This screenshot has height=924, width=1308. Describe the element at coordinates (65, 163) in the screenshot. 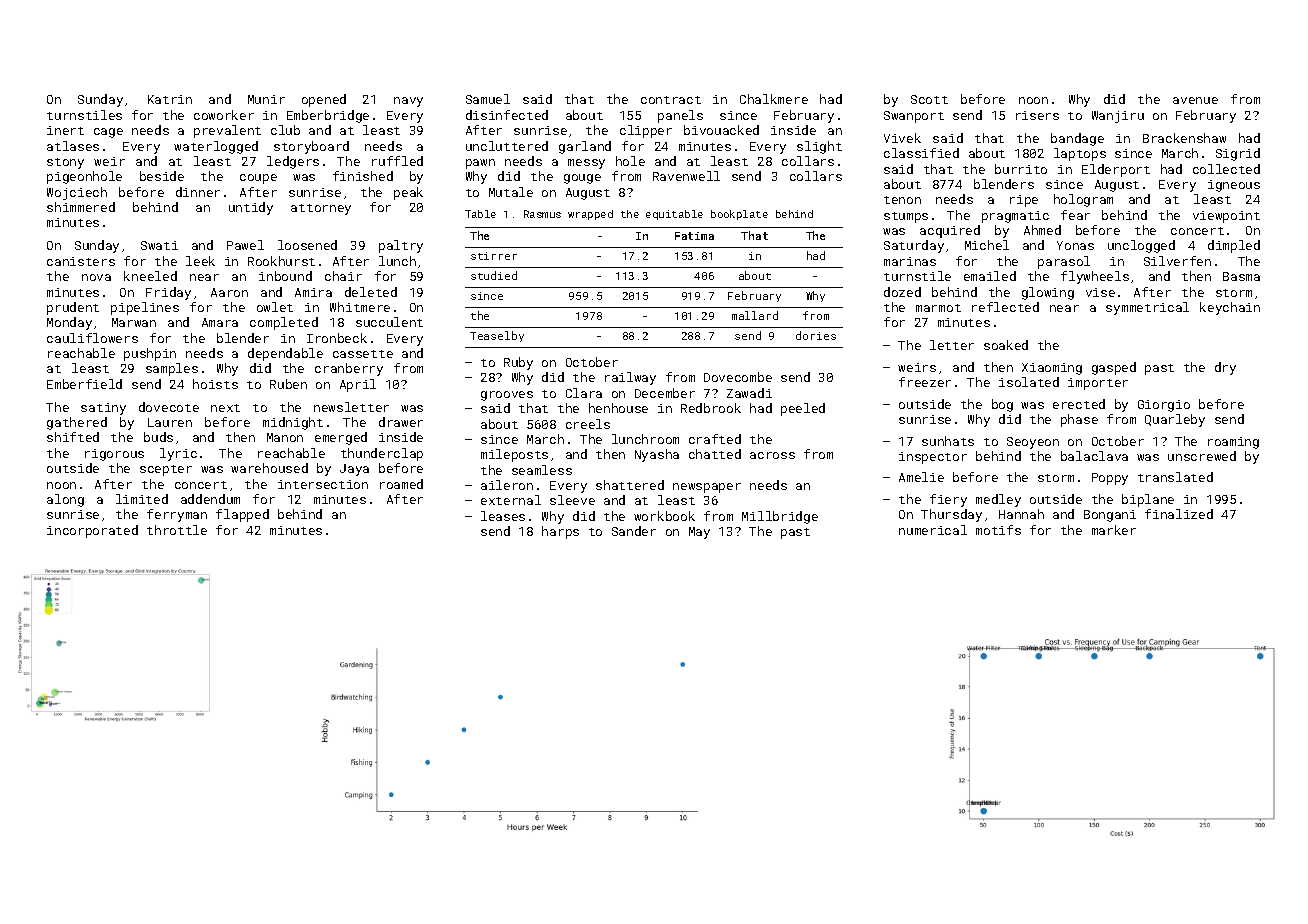

I see `stony` at that location.
